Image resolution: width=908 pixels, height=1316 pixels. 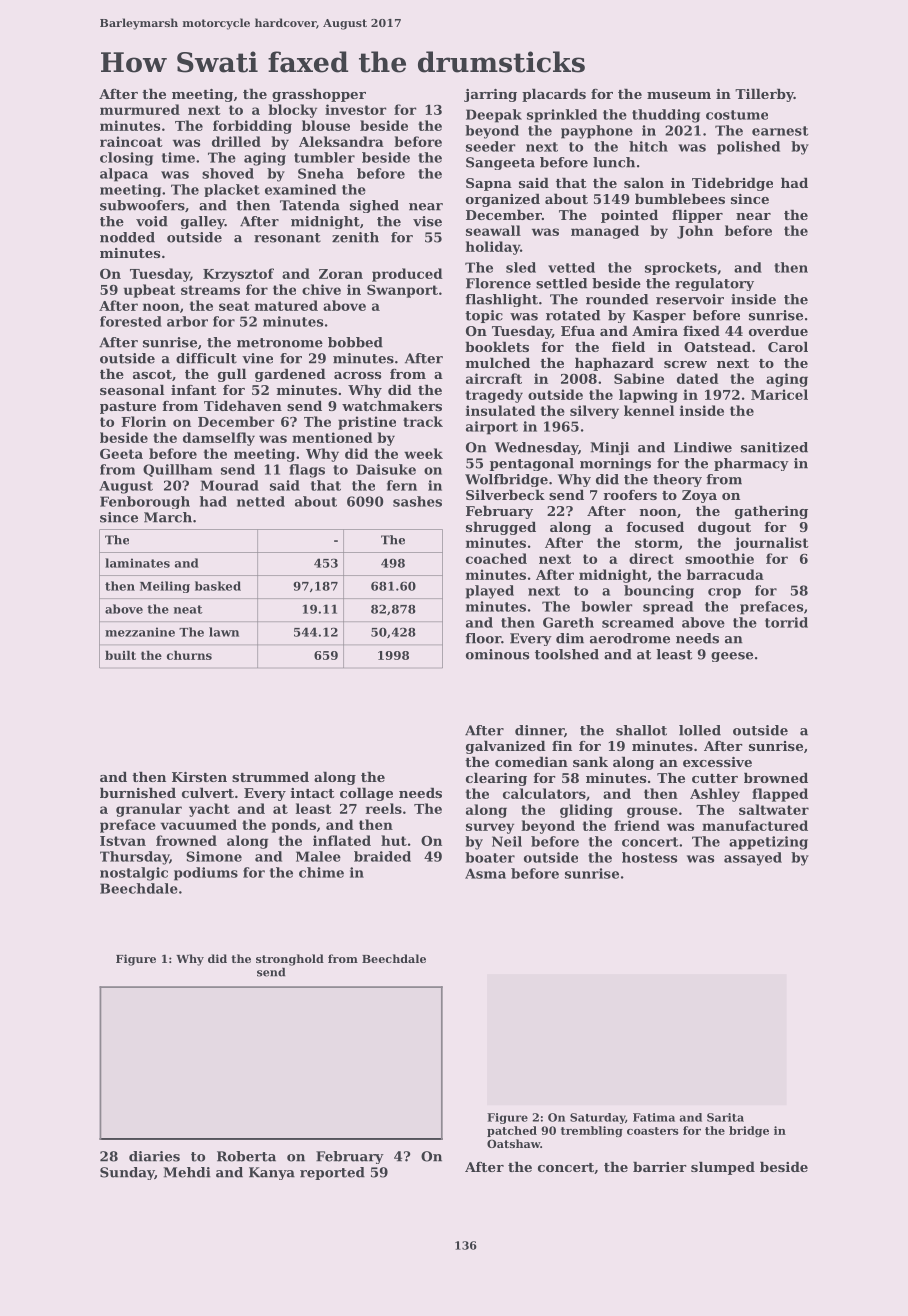 I want to click on stronghold, so click(x=290, y=960).
